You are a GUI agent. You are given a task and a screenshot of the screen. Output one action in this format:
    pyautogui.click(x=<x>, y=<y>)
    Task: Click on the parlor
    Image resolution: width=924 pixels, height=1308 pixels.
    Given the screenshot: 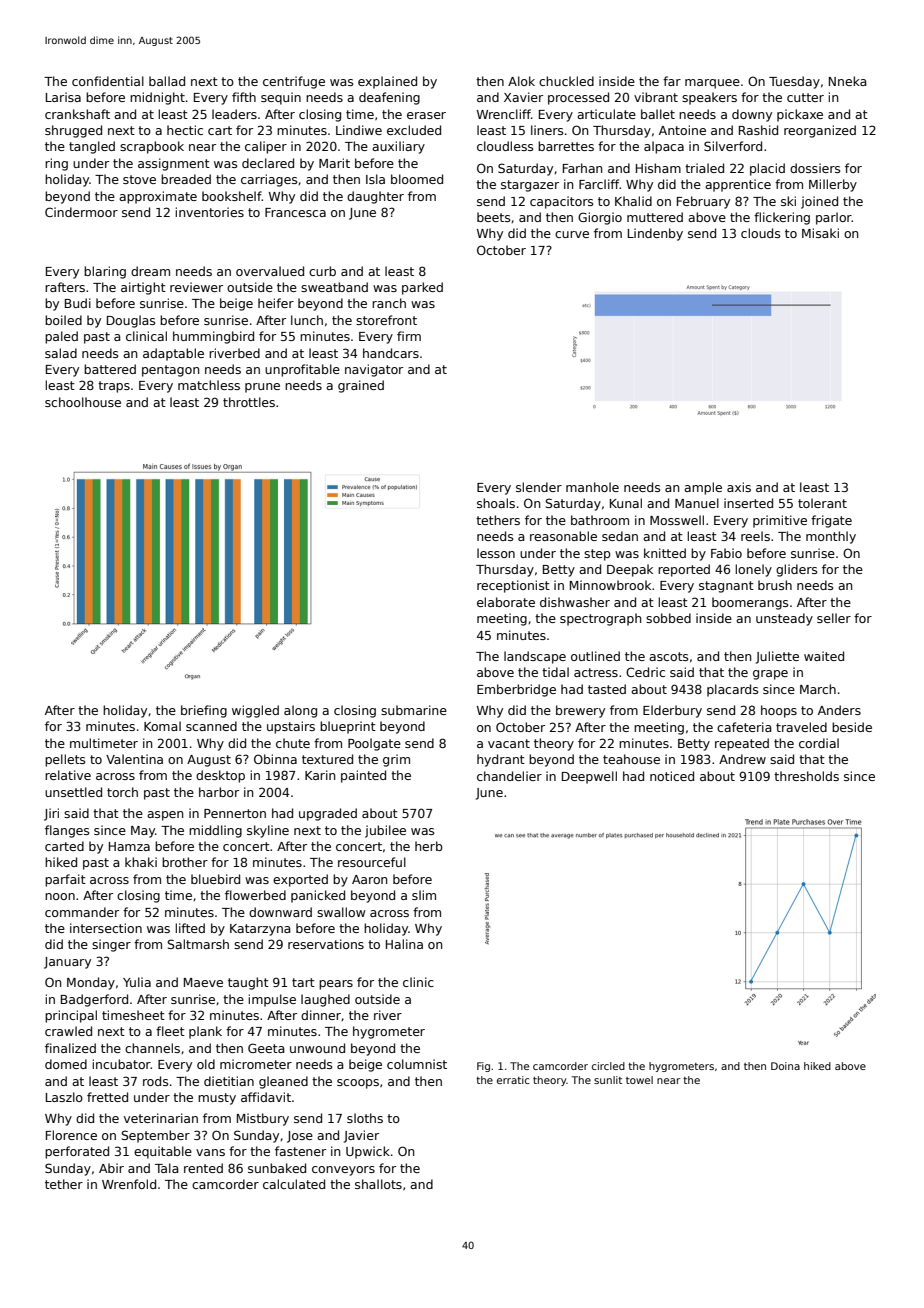 What is the action you would take?
    pyautogui.click(x=834, y=218)
